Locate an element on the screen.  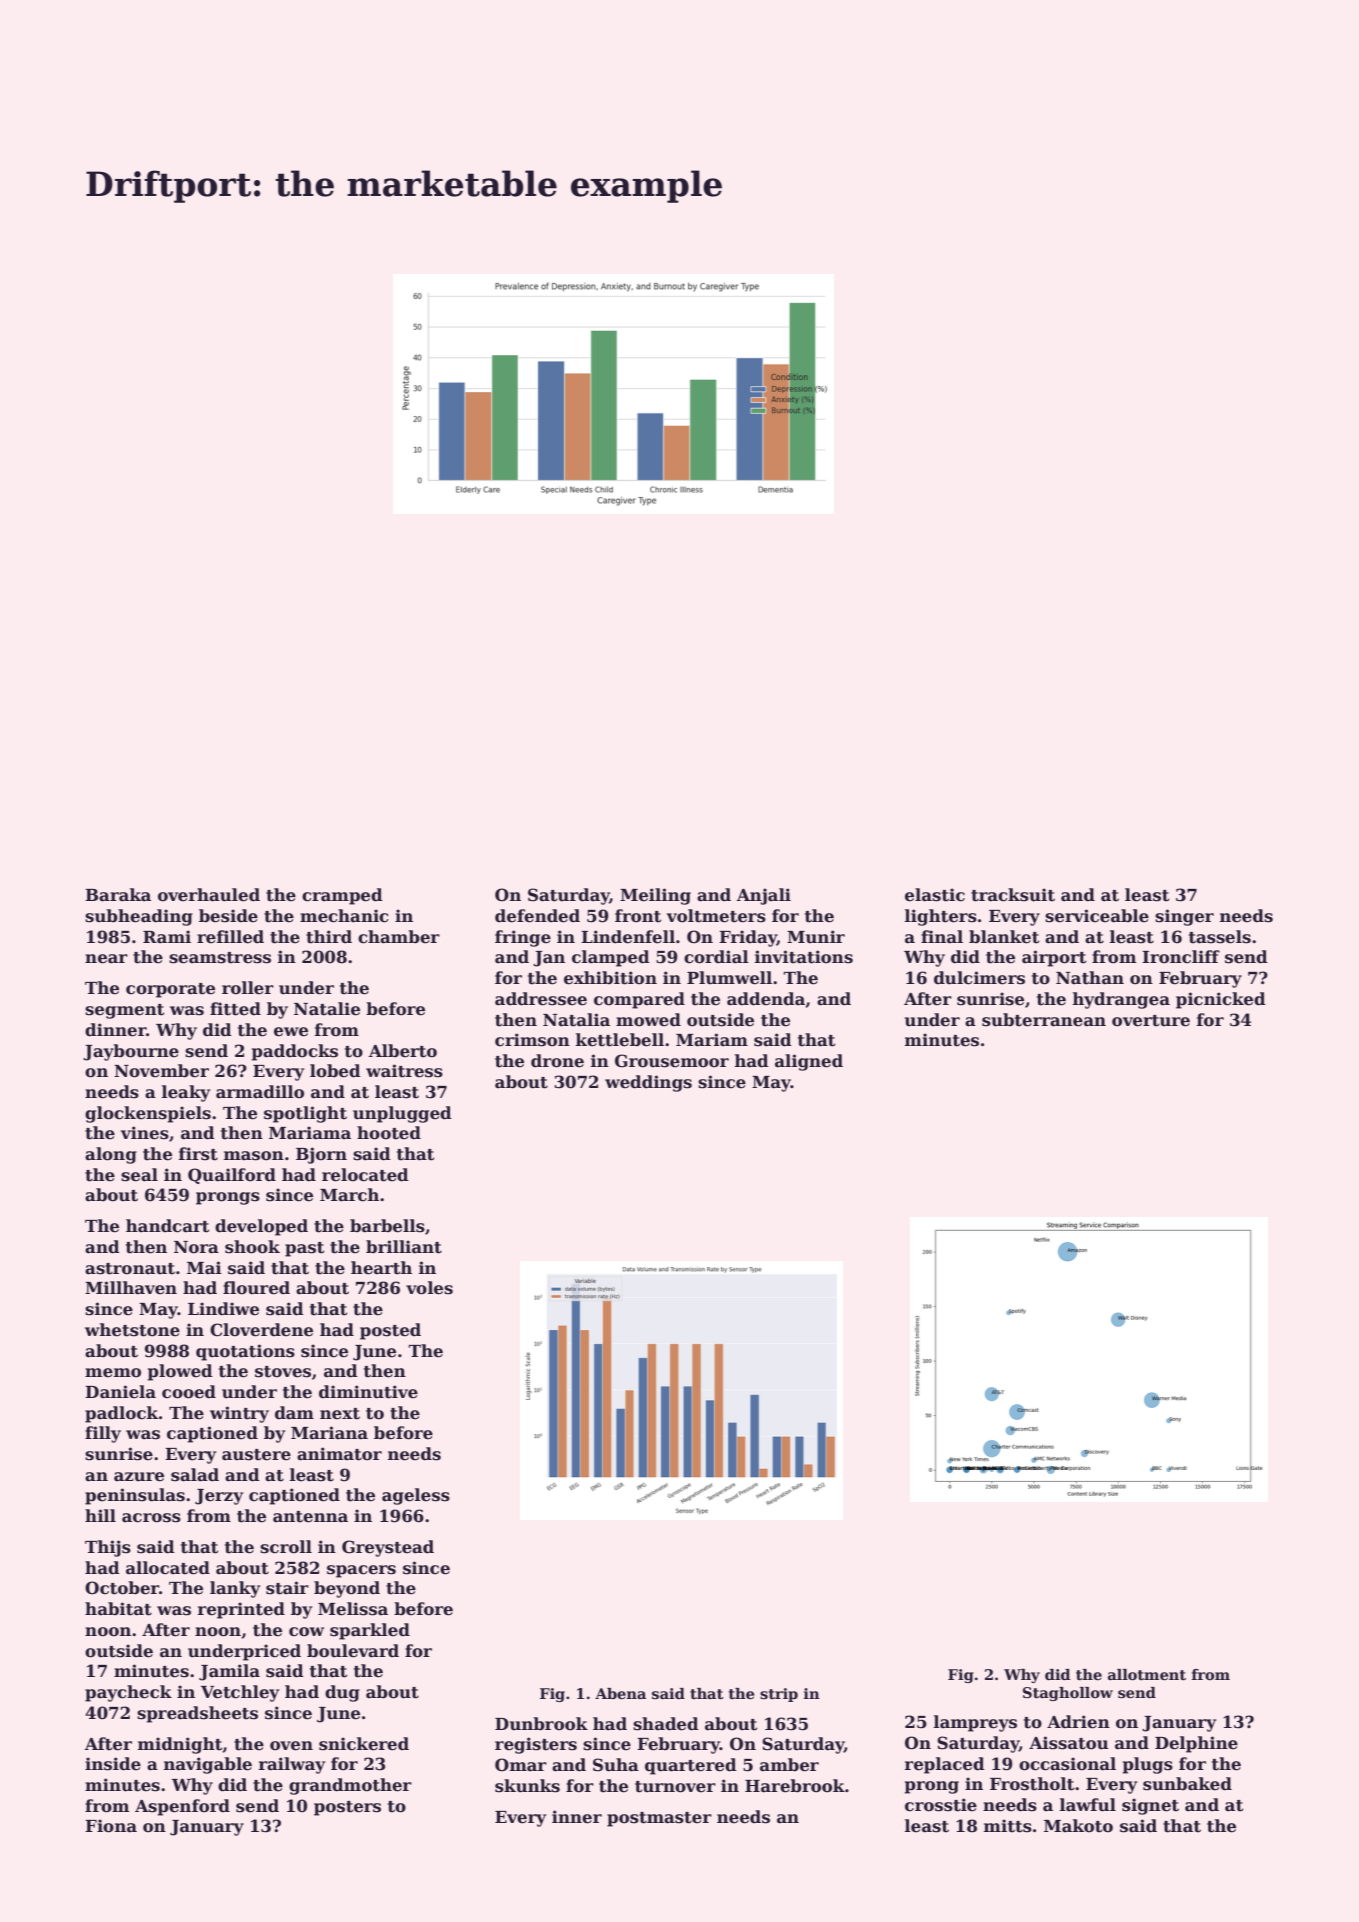
waitress is located at coordinates (404, 1071).
